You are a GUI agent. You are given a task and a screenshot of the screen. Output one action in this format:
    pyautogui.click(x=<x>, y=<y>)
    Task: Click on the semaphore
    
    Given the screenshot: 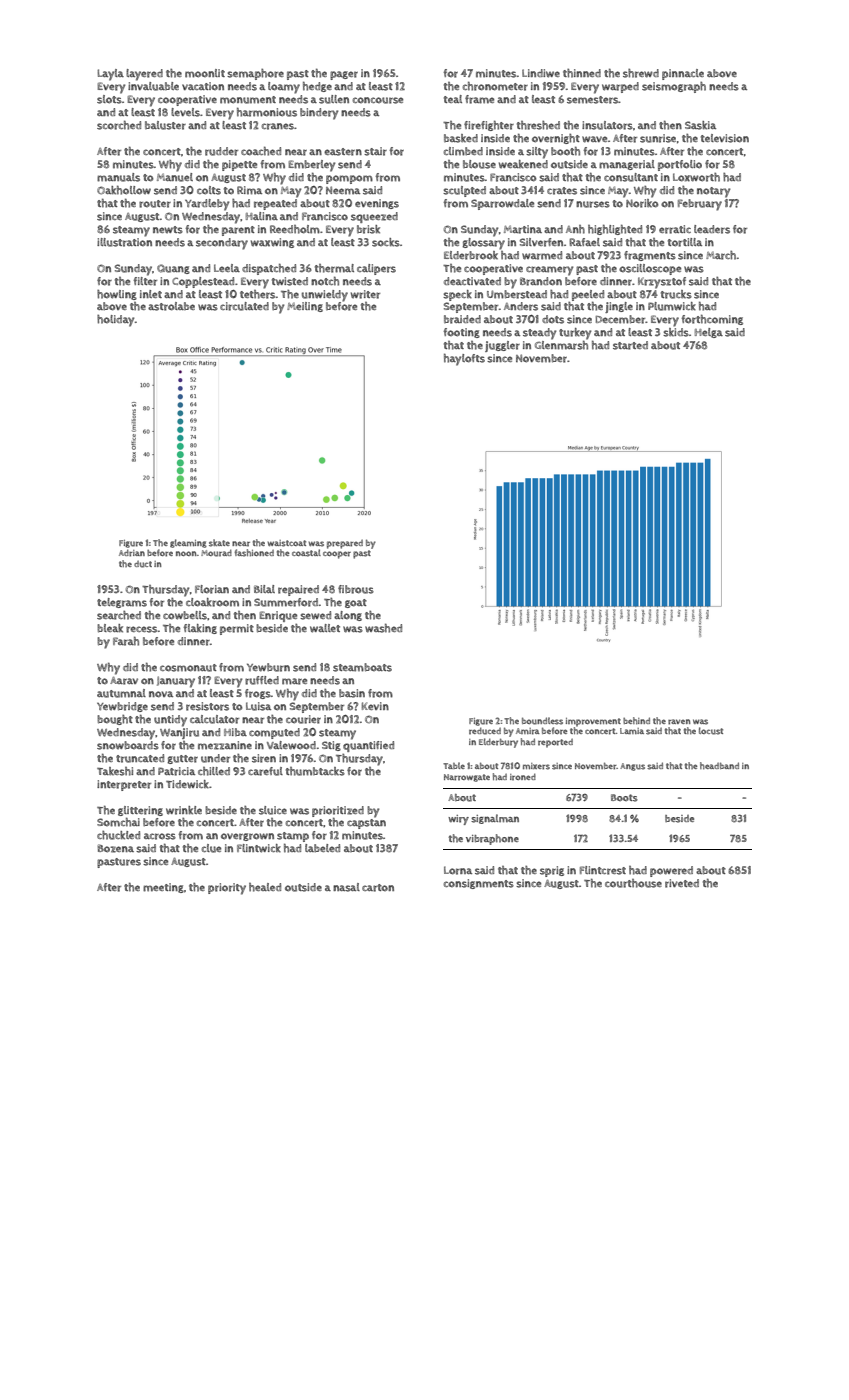 What is the action you would take?
    pyautogui.click(x=255, y=74)
